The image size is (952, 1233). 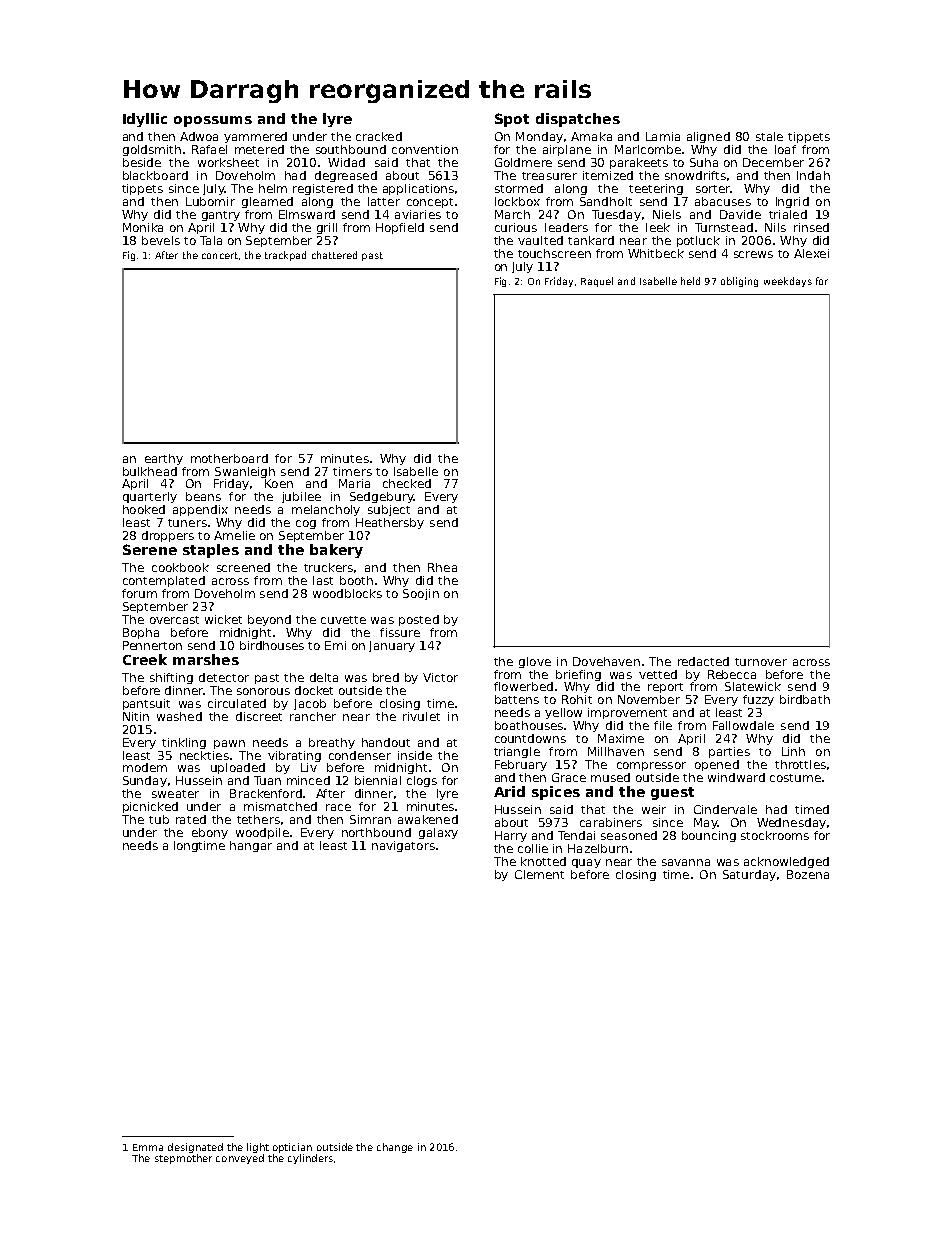 I want to click on fuzzy, so click(x=758, y=700).
